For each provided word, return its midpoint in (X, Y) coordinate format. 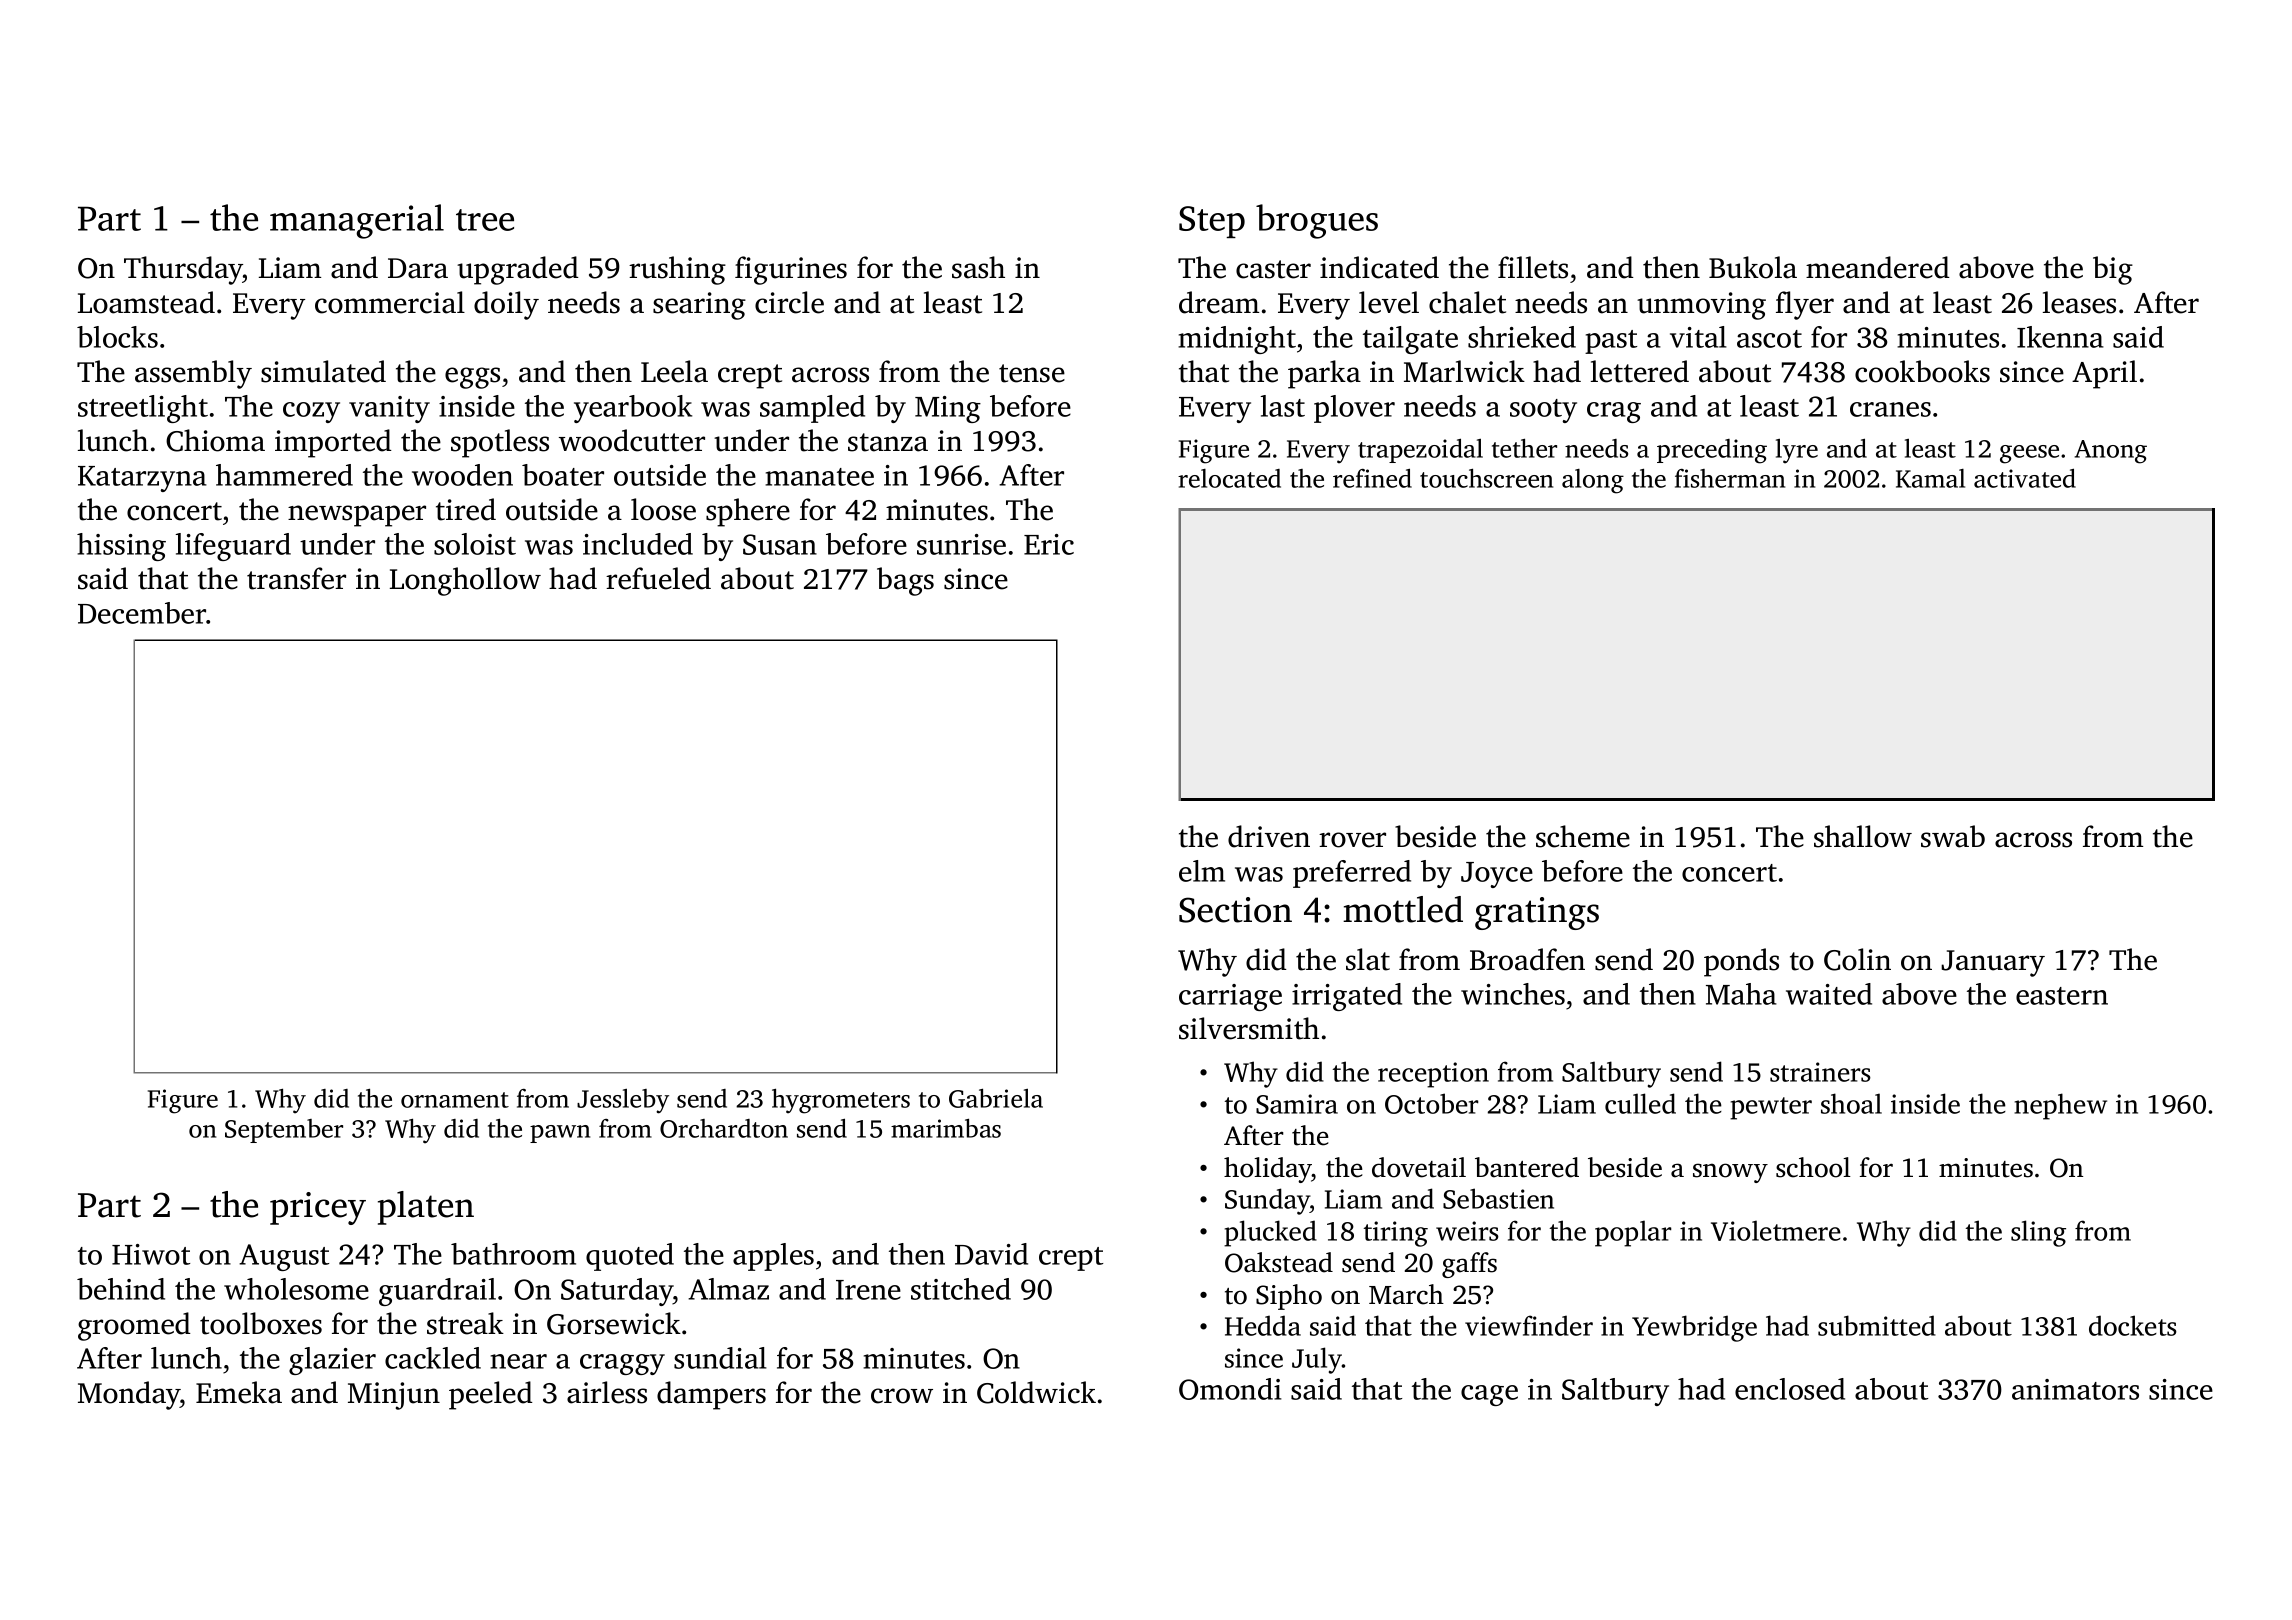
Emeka (239, 1392)
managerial (357, 221)
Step (1212, 222)
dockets (2133, 1325)
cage (1489, 1395)
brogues (1317, 221)
